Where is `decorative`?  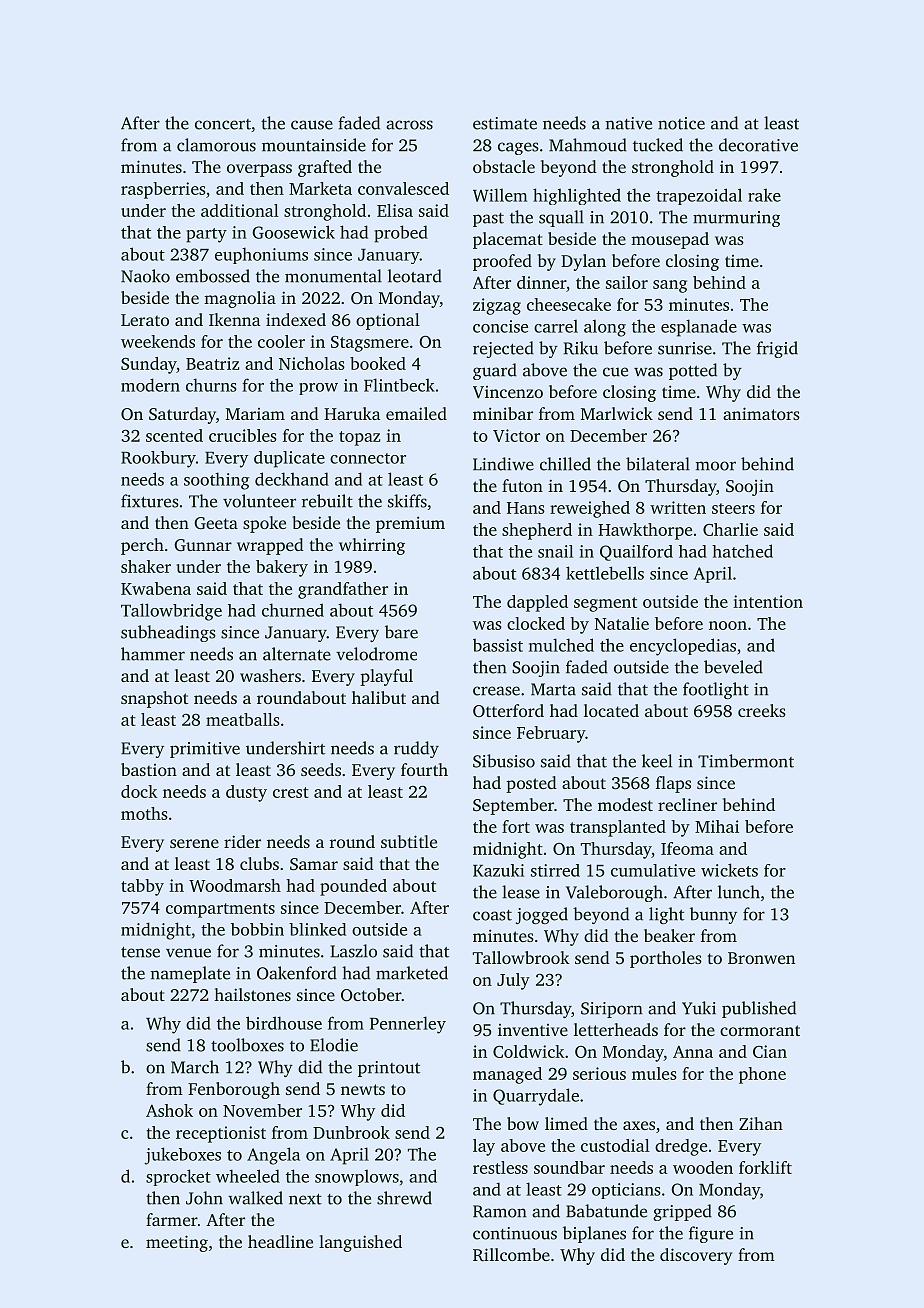 decorative is located at coordinates (758, 145).
